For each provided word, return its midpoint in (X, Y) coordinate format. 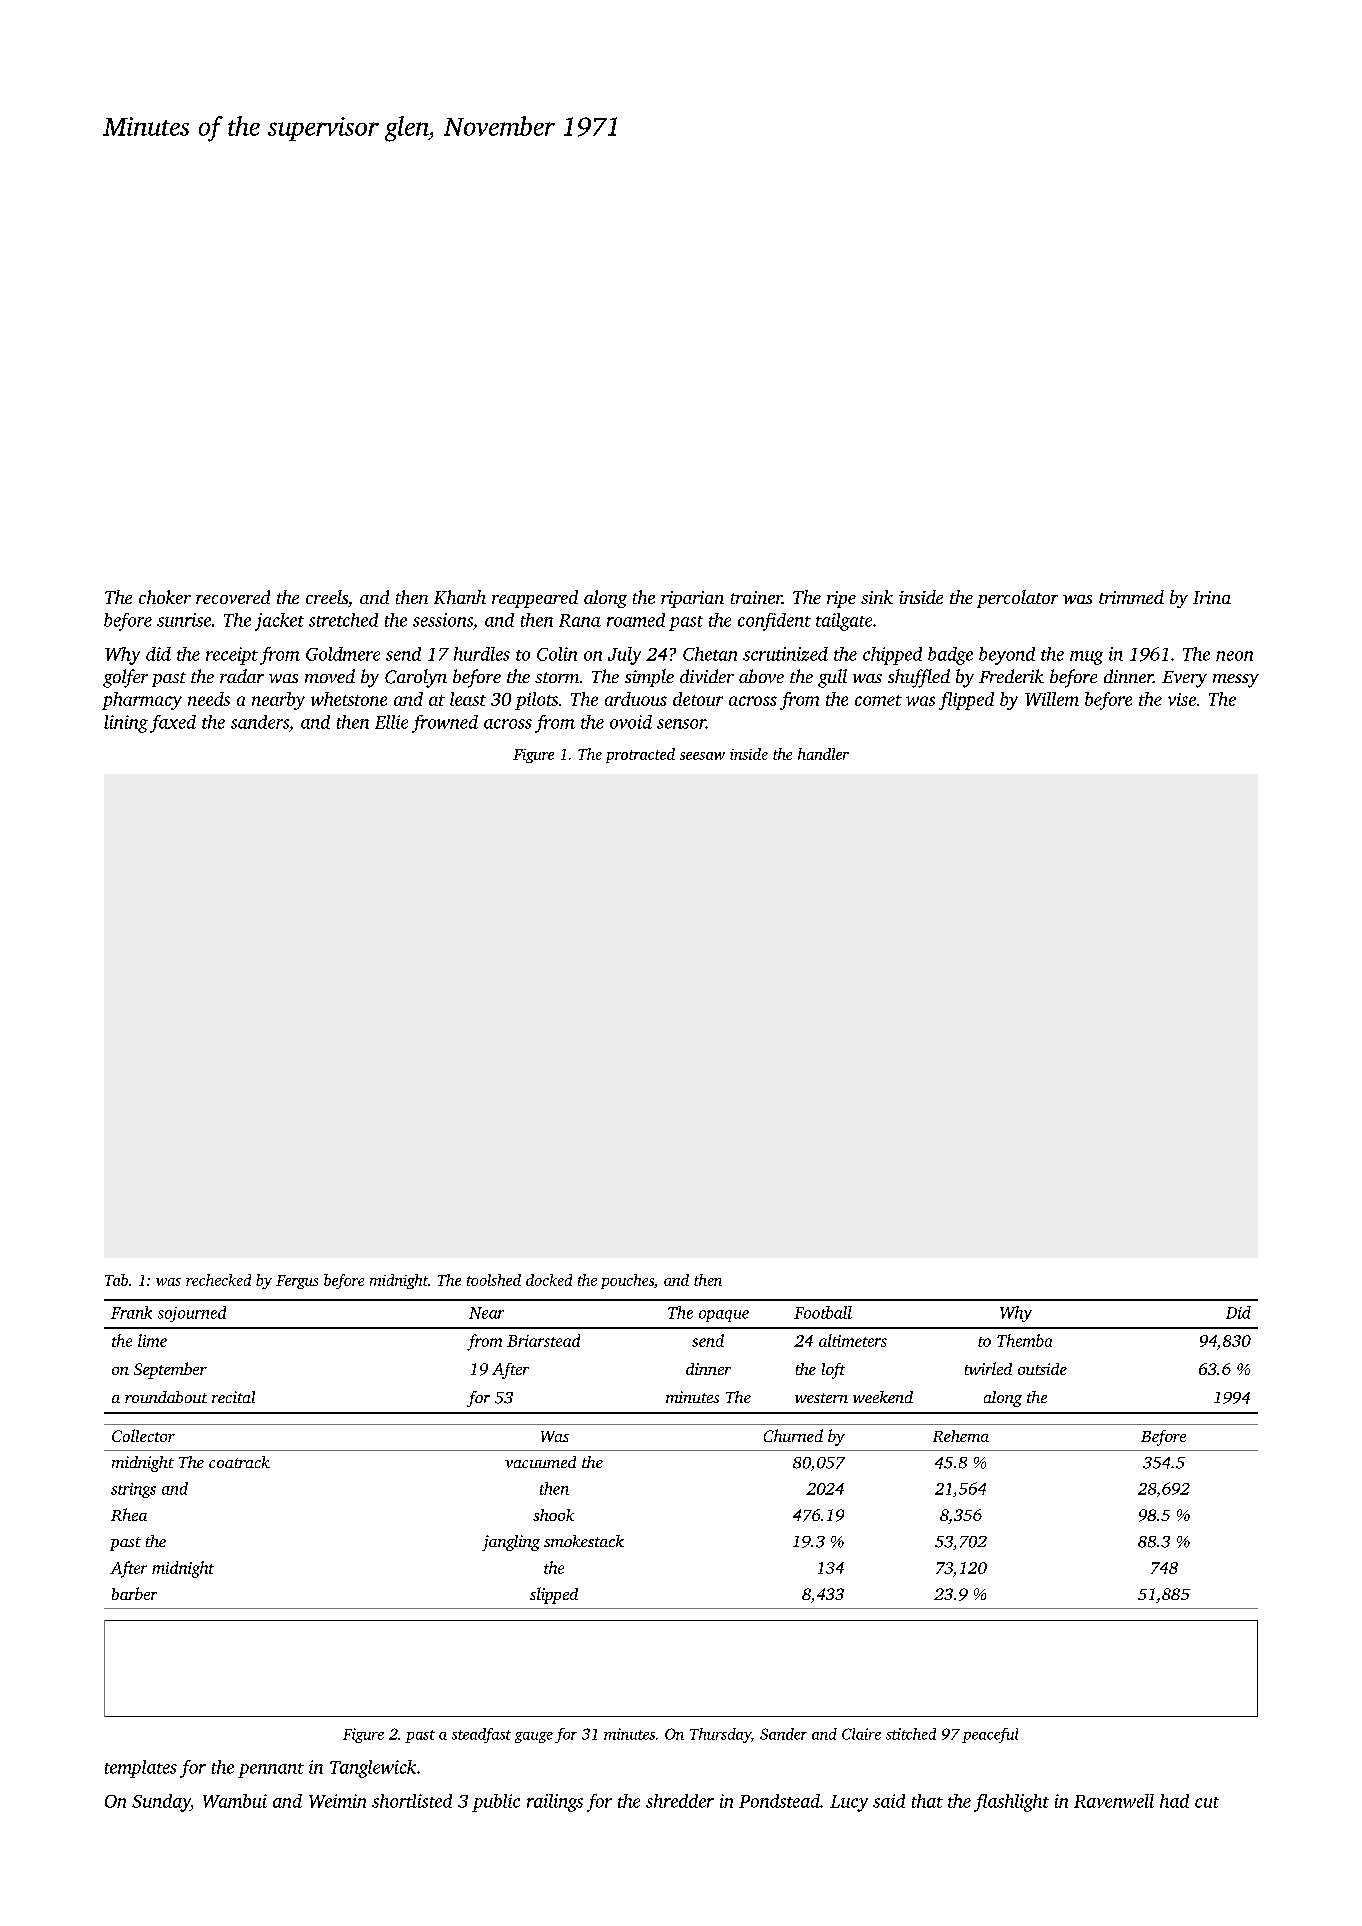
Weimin (337, 1801)
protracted (640, 755)
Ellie (391, 722)
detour (698, 699)
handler (823, 754)
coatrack (239, 1462)
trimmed (1131, 597)
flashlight (1011, 1803)
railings (555, 1803)
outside (1042, 1369)
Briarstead (543, 1340)
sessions (443, 620)
